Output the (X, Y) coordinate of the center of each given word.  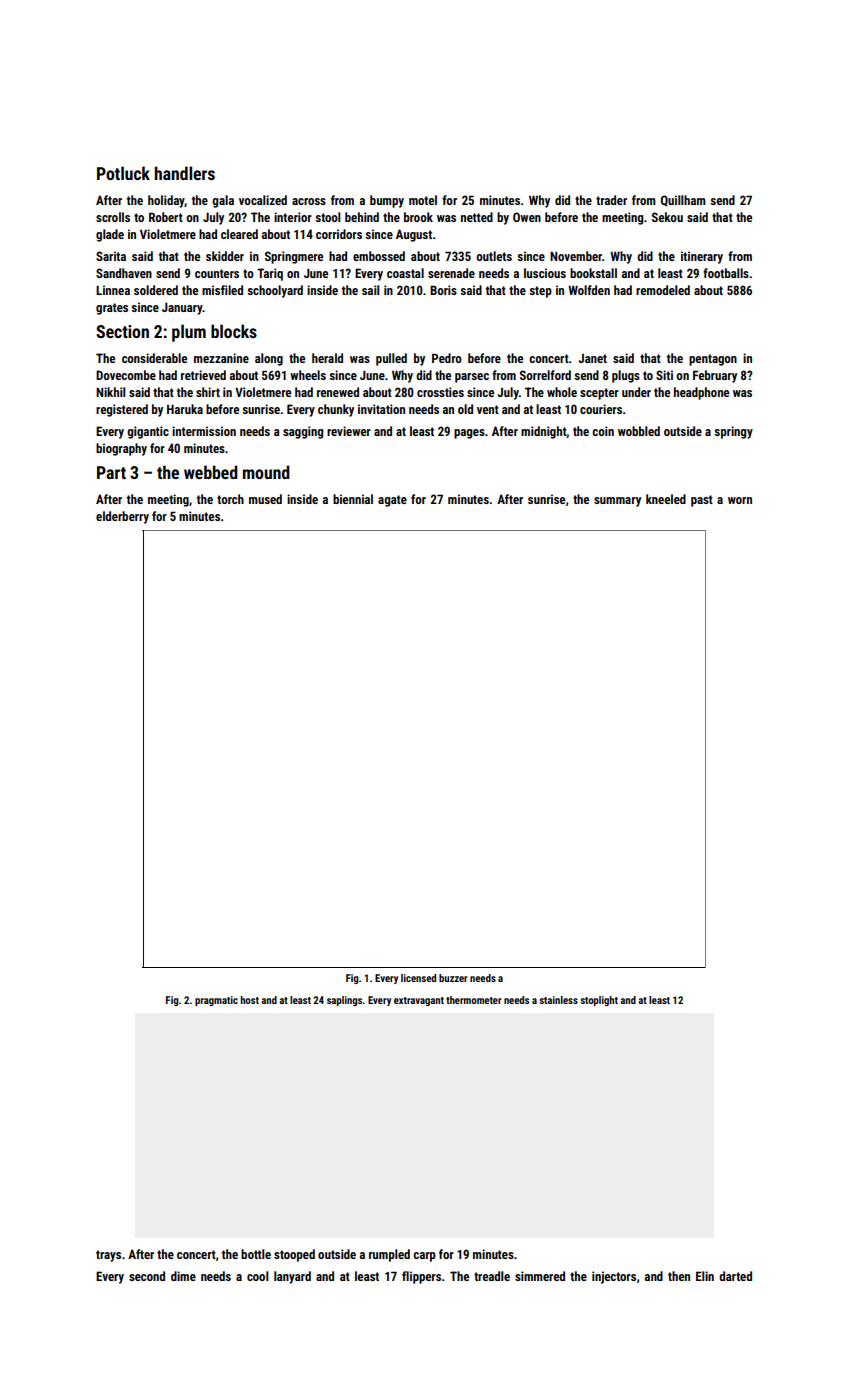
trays (108, 1256)
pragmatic (216, 1001)
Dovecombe (126, 375)
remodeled (663, 290)
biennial (353, 499)
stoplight (599, 1001)
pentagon (713, 360)
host (249, 1000)
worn (740, 500)
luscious (545, 273)
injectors (614, 1277)
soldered (156, 290)
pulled (391, 359)
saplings (344, 1001)
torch (230, 499)
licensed (418, 978)
